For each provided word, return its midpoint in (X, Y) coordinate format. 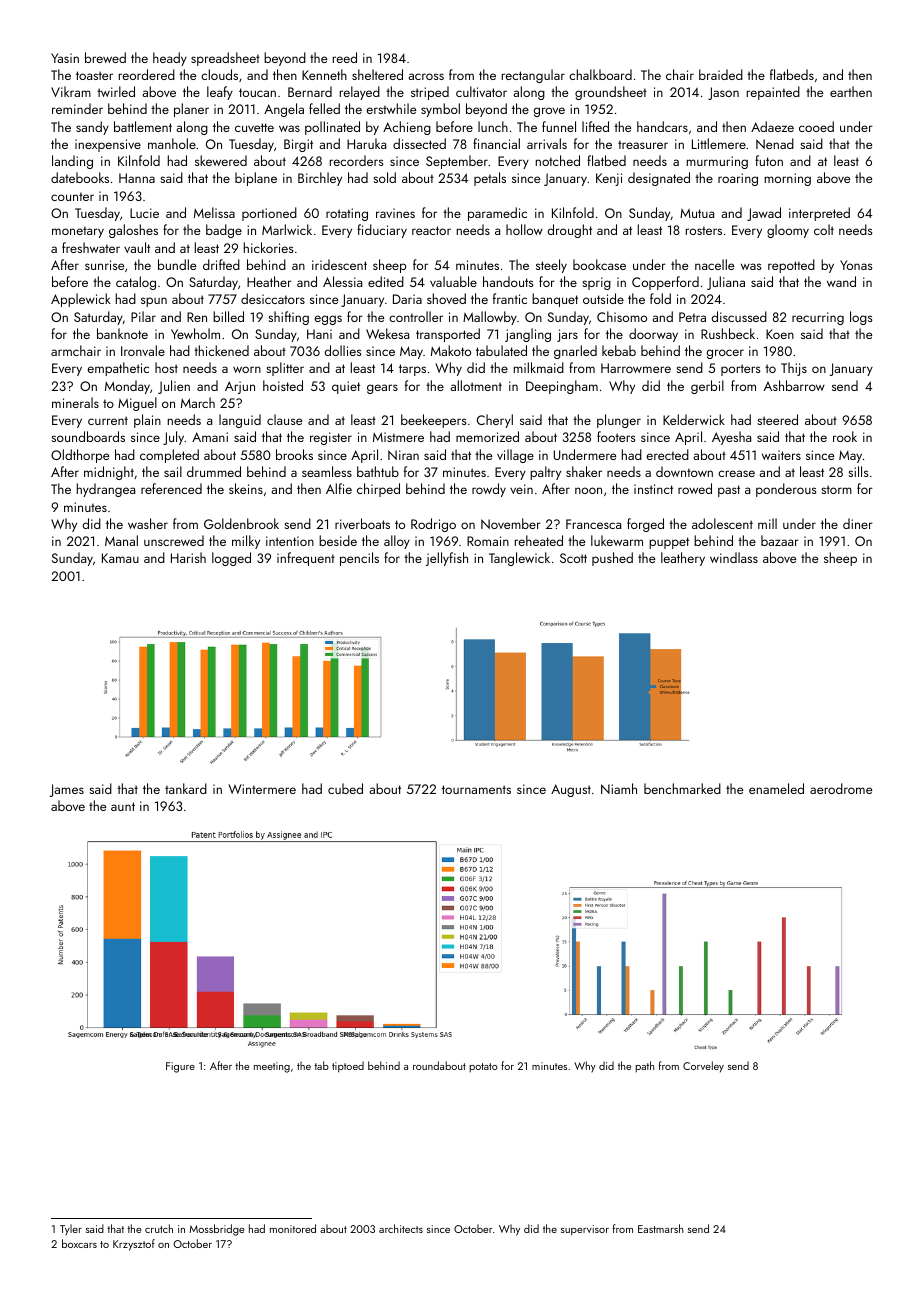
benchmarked (682, 788)
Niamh (619, 788)
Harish (188, 557)
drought (570, 231)
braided (721, 74)
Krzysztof (134, 1245)
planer (191, 110)
